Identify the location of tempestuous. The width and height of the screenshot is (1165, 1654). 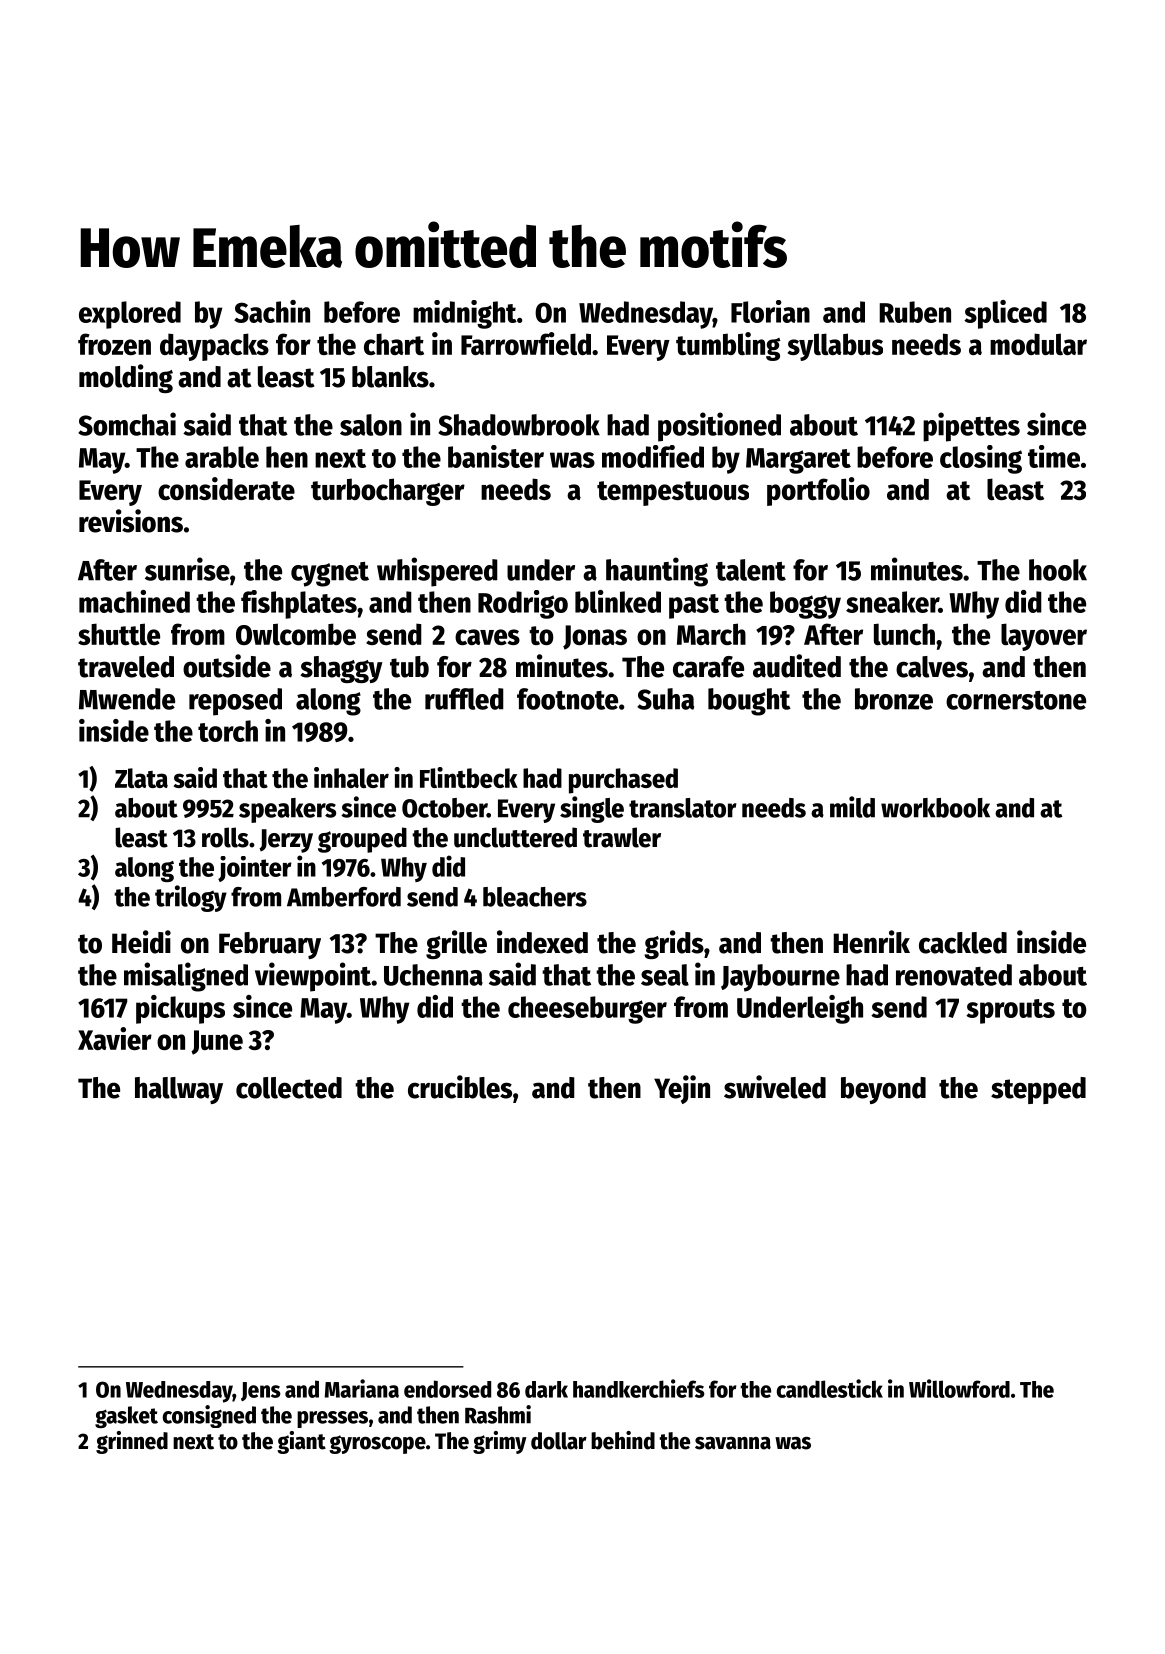
(673, 493).
